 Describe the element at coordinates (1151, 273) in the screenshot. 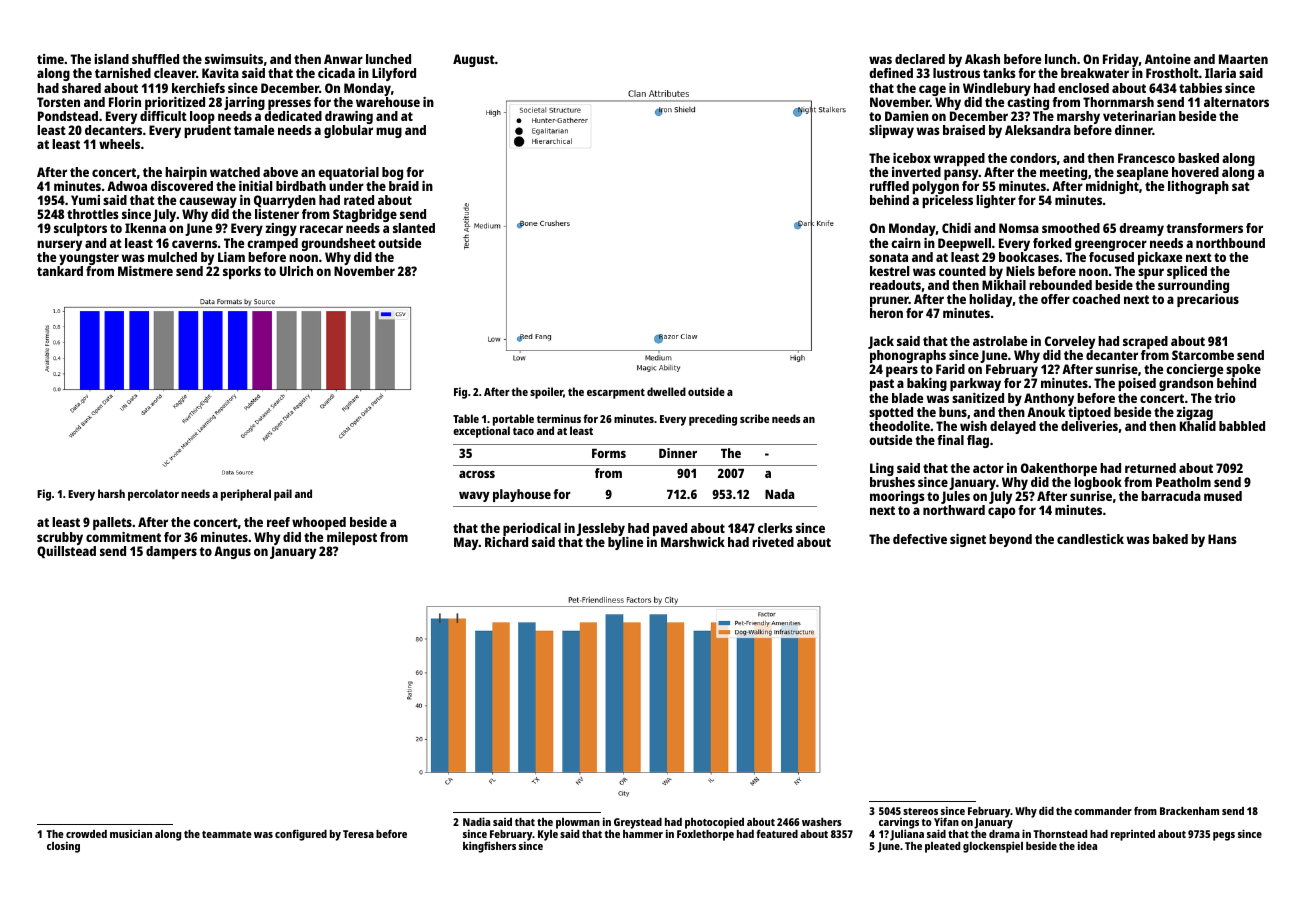

I see `spur` at that location.
